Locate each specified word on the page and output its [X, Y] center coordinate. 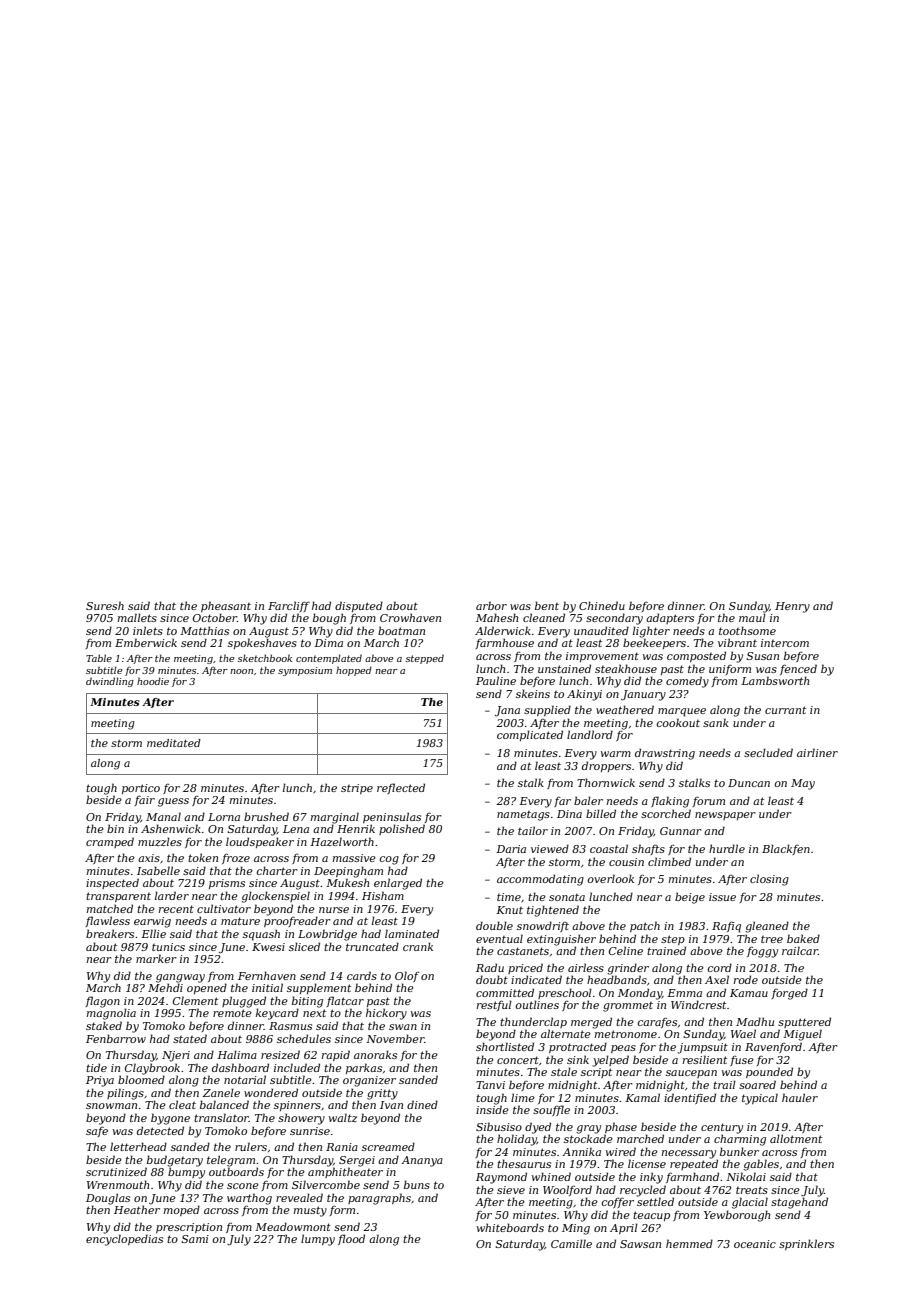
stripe [357, 789]
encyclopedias [124, 1240]
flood [351, 1239]
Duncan [749, 783]
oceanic [755, 1244]
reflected [401, 788]
